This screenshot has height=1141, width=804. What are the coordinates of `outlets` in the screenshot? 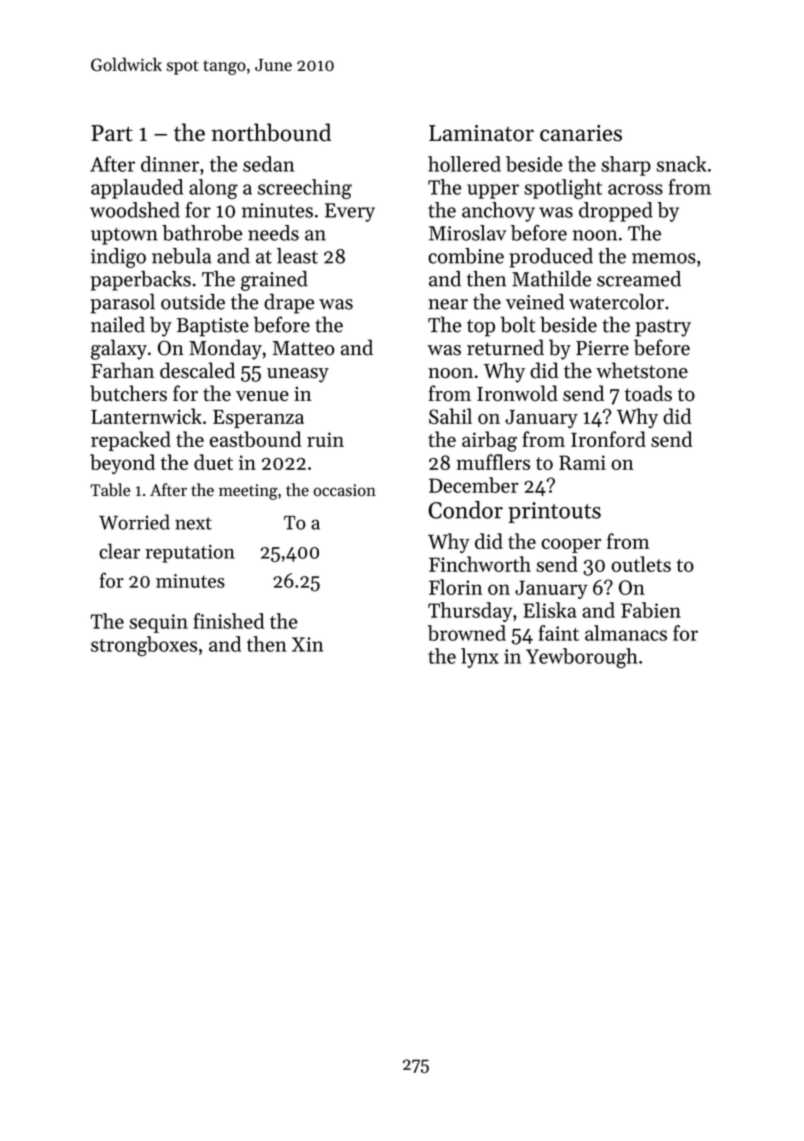 It's located at (641, 564).
